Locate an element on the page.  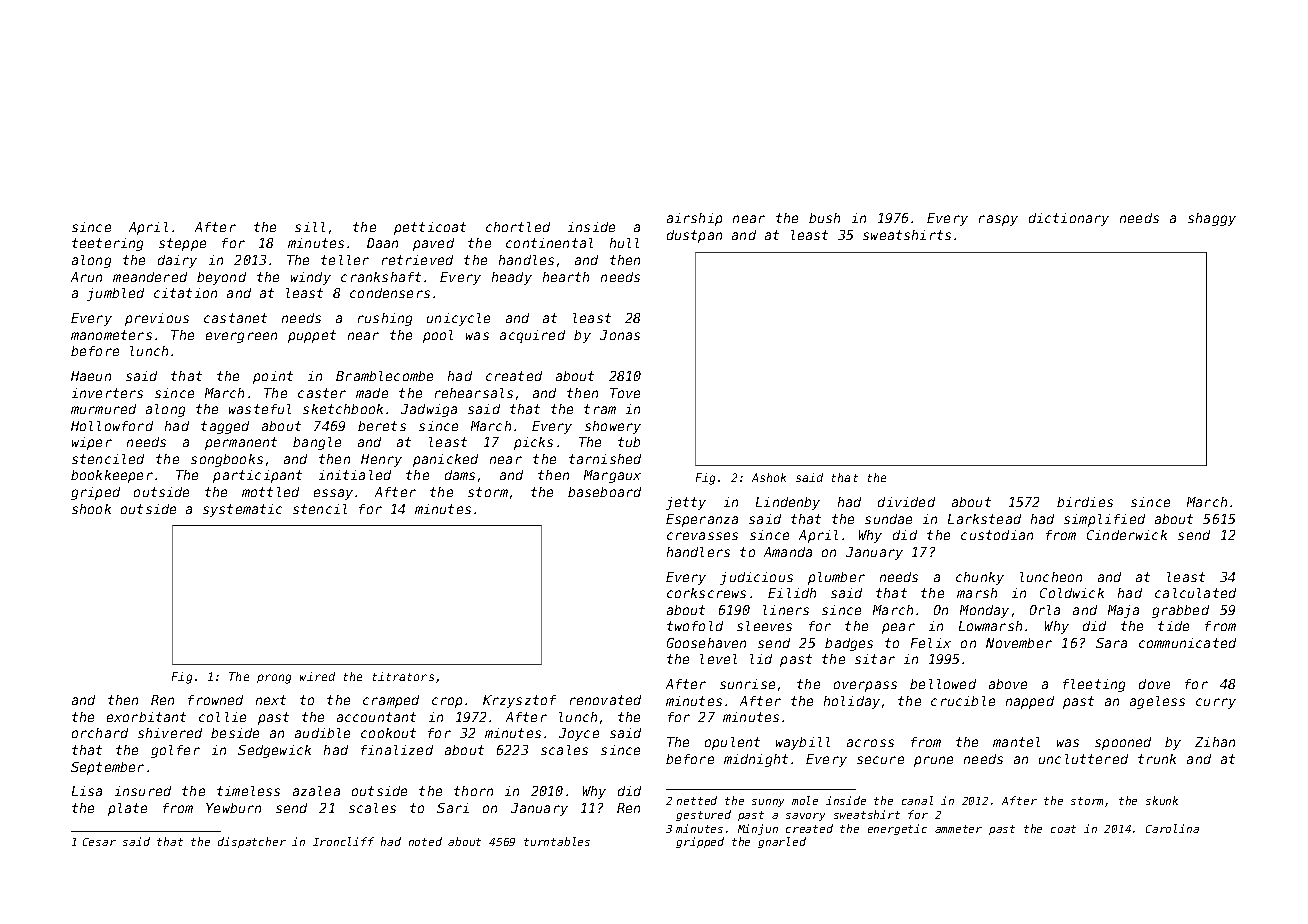
Tove is located at coordinates (625, 393).
